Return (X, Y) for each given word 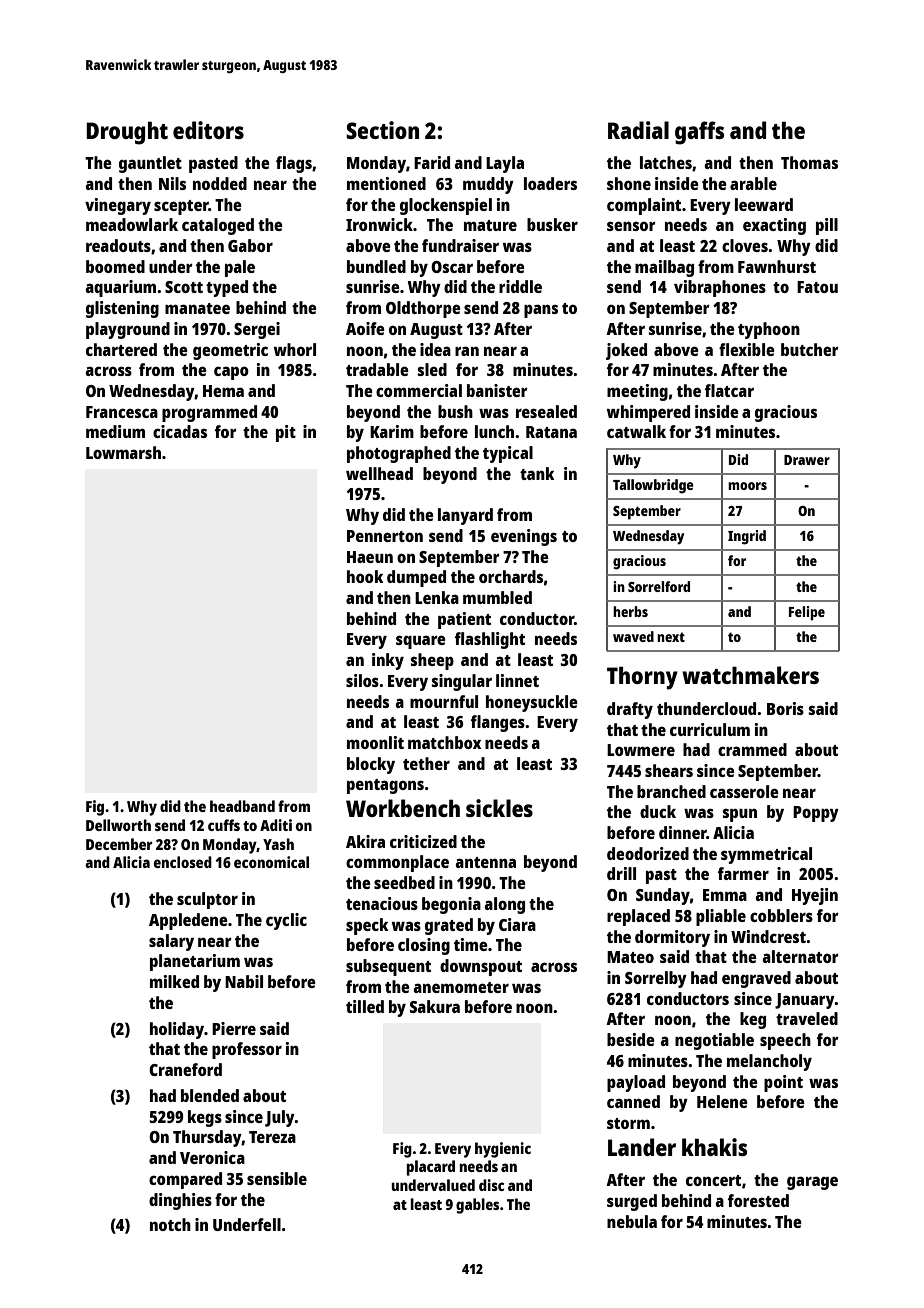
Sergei (257, 330)
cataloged (218, 226)
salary (171, 942)
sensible (277, 1178)
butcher (810, 349)
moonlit (375, 742)
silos (362, 680)
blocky (371, 765)
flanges (498, 723)
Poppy (816, 814)
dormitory (672, 938)
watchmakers (750, 675)
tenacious (382, 903)
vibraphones (720, 288)
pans (541, 311)
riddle (520, 286)
